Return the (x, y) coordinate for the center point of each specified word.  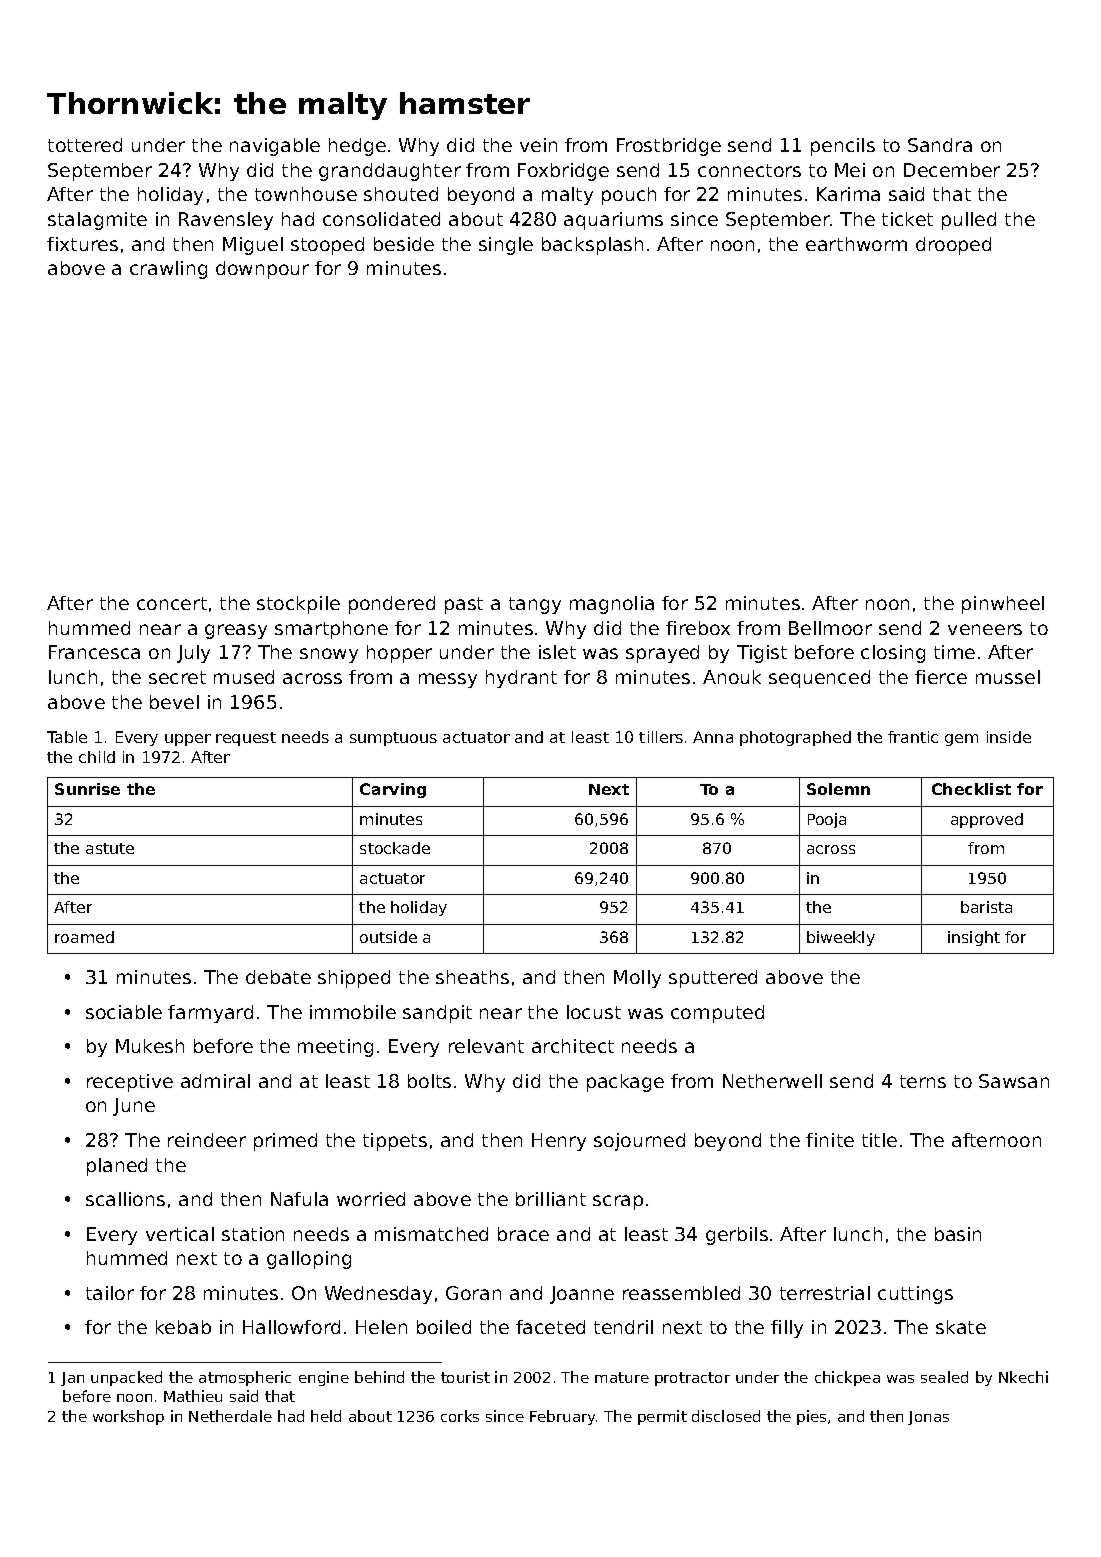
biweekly (841, 938)
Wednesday (378, 1295)
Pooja (827, 820)
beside (404, 244)
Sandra (940, 145)
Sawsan (1014, 1081)
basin (958, 1234)
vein (538, 145)
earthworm (856, 244)
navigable (275, 147)
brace (523, 1234)
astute (110, 848)
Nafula (299, 1199)
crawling (168, 270)
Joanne (582, 1295)
